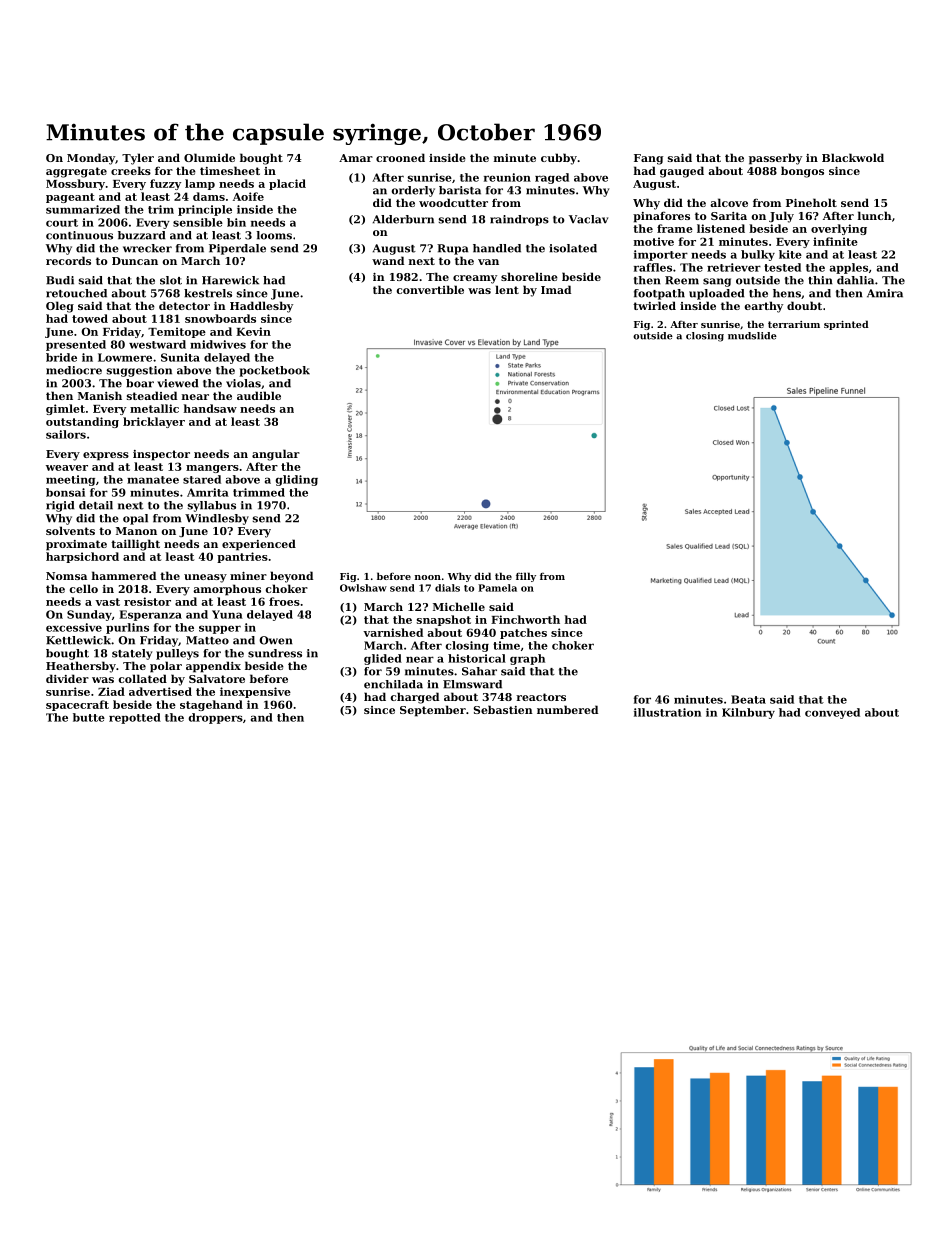 The height and width of the screenshot is (1233, 952). I want to click on Sebastien, so click(503, 709).
